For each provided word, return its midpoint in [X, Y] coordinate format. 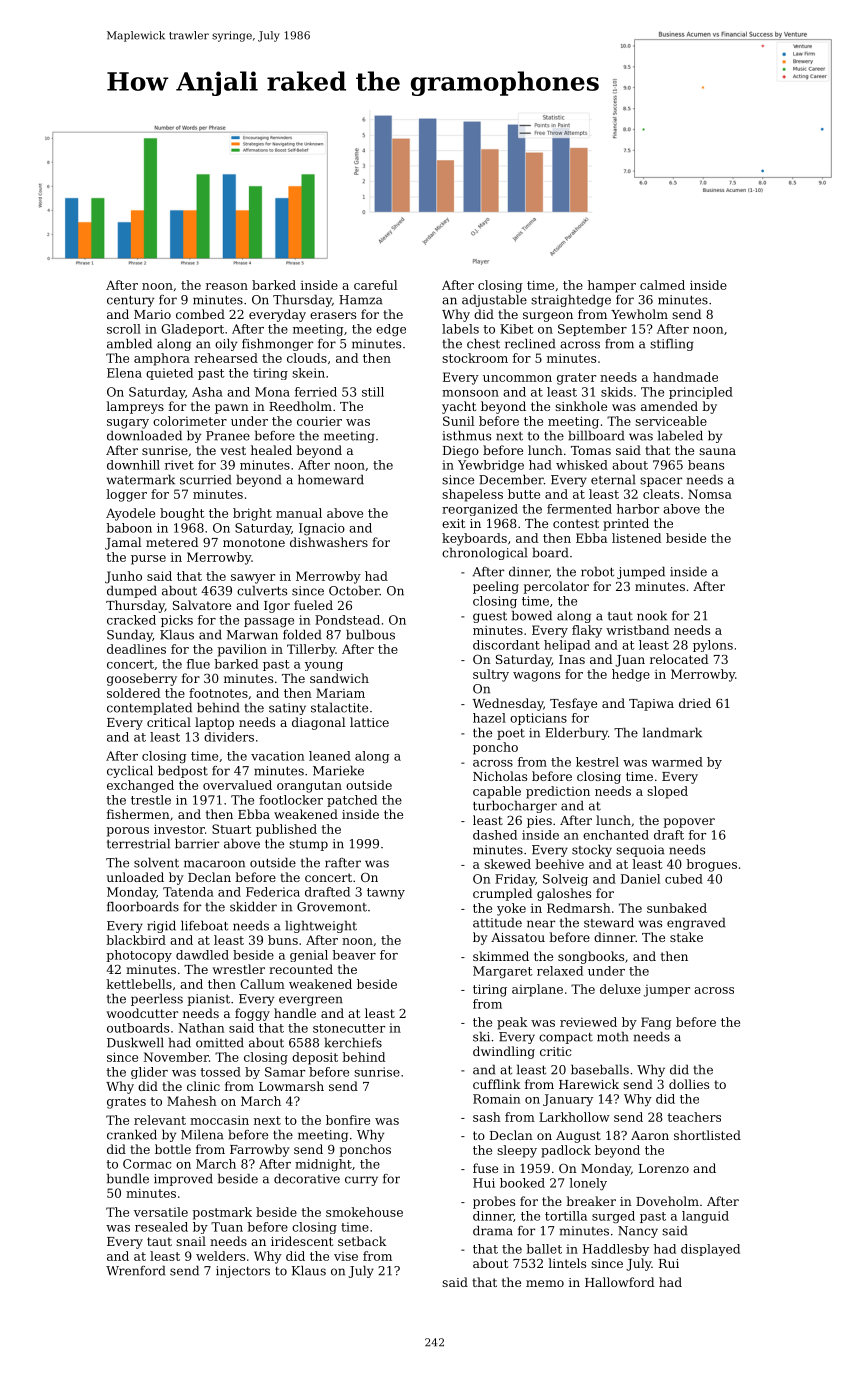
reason [227, 286]
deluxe [620, 989]
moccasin [219, 1120]
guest [490, 617]
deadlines [136, 649]
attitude [497, 922]
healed [271, 450]
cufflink [497, 1084]
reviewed [588, 1022]
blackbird [136, 940]
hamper [612, 286]
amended [669, 406]
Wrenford [135, 1270]
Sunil [458, 421]
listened [636, 538]
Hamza [360, 300]
